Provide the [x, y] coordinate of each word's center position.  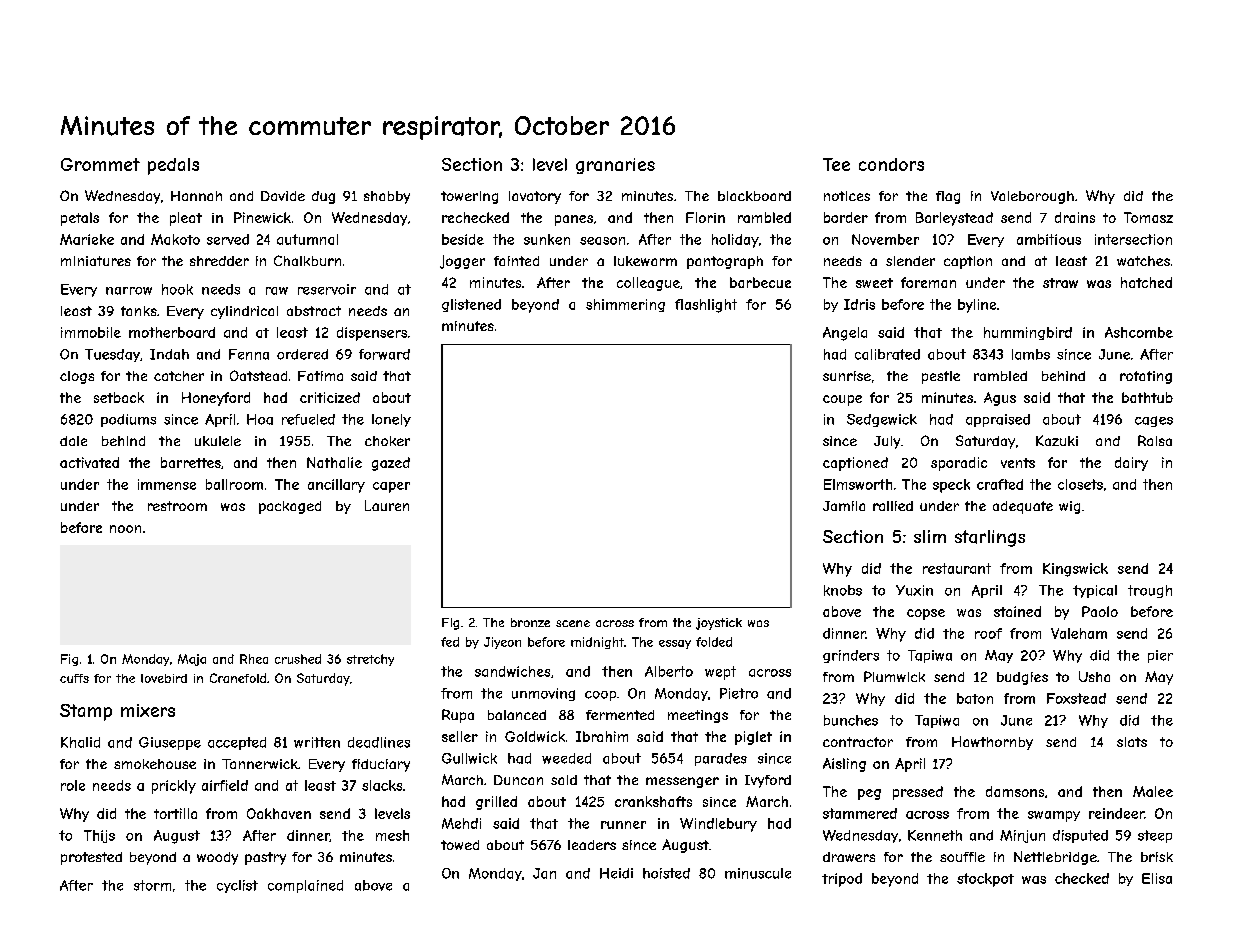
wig [1069, 507]
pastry [265, 858]
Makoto [175, 239]
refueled [308, 419]
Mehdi [461, 823]
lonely [391, 420]
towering [469, 197]
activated [89, 462]
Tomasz [1148, 217]
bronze [530, 622]
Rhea [254, 659]
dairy [1131, 464]
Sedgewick [882, 420]
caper [391, 487]
